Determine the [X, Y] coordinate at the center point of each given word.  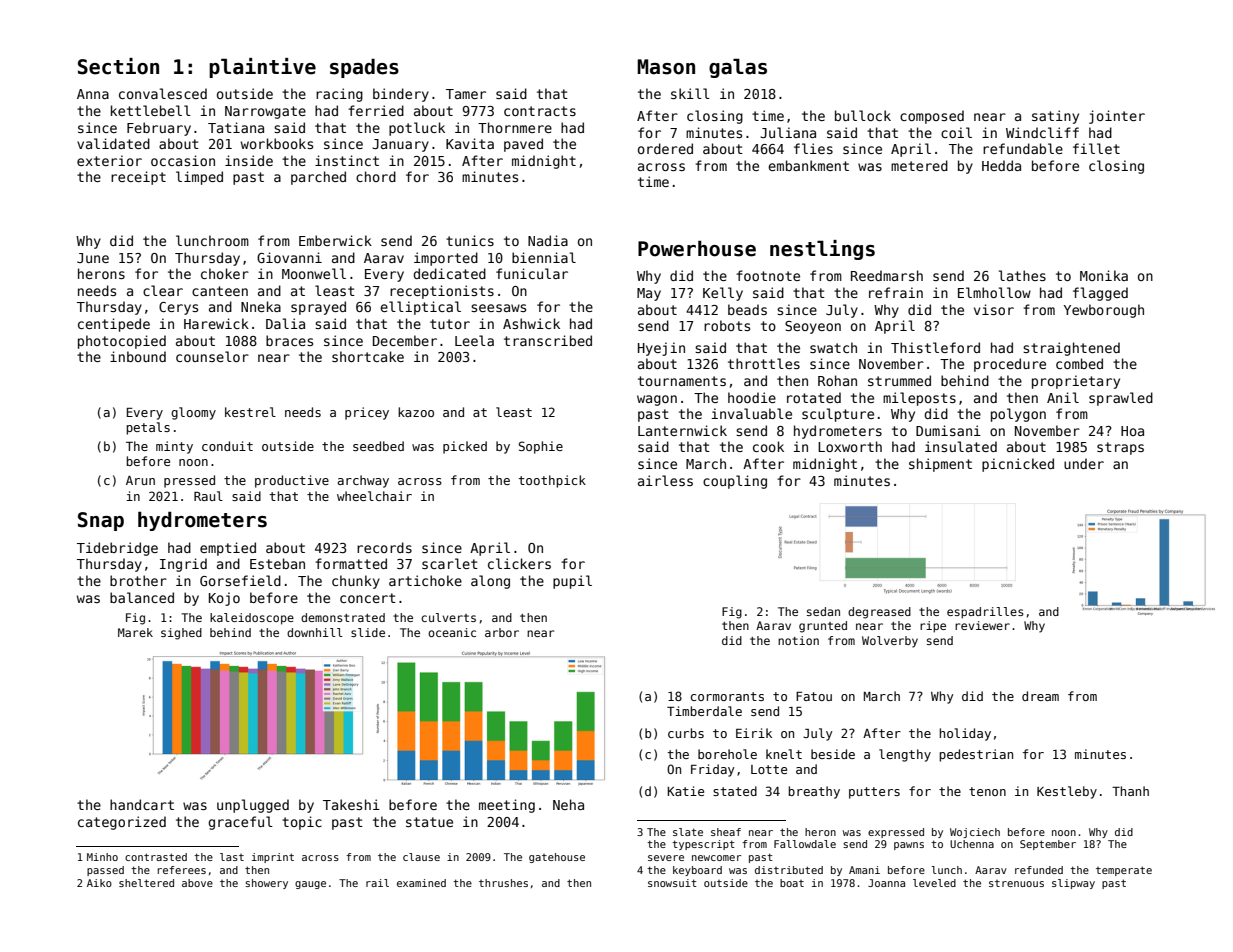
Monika [1104, 275]
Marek [135, 632]
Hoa [1132, 431]
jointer [1117, 117]
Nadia [548, 240]
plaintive [262, 68]
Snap [101, 521]
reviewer [982, 625]
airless [665, 480]
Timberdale [704, 711]
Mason [666, 67]
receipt [138, 178]
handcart [142, 804]
